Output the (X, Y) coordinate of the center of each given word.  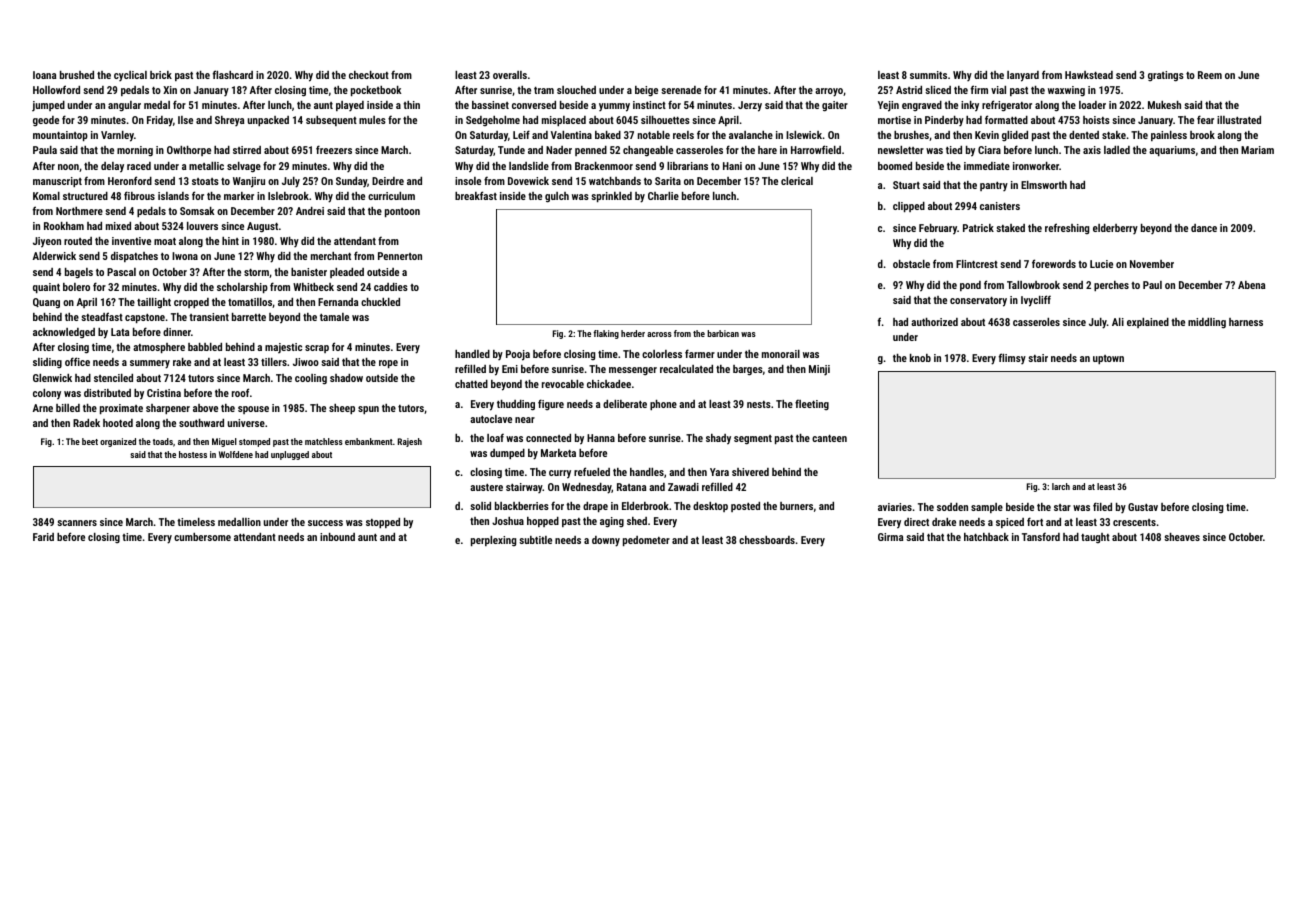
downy (606, 541)
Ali (1118, 322)
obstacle (911, 264)
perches (1111, 286)
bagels (79, 273)
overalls (510, 75)
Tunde (511, 150)
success (325, 523)
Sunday (351, 182)
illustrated (1239, 120)
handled (472, 354)
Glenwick (52, 378)
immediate (987, 166)
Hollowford (56, 89)
